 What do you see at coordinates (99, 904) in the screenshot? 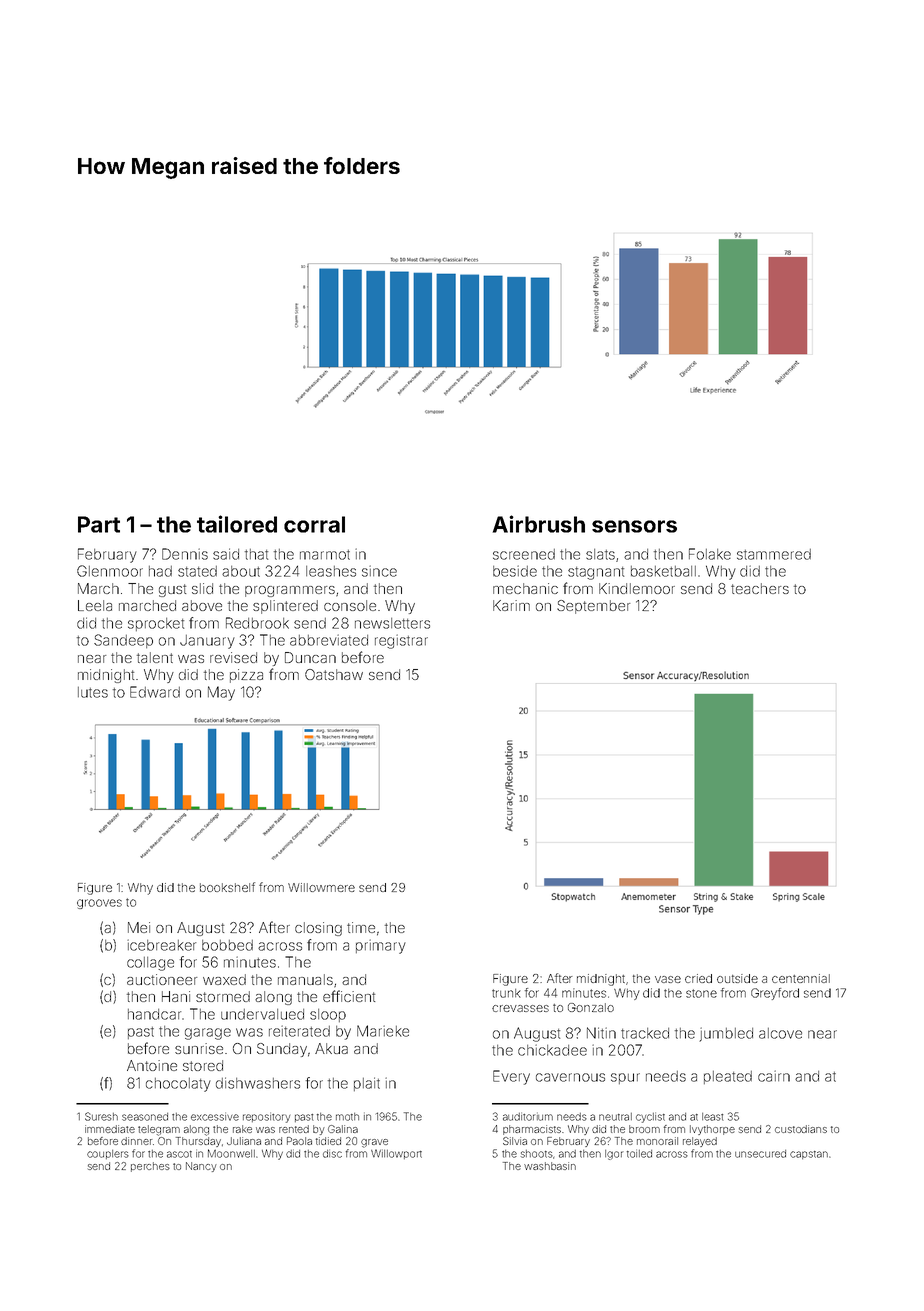
I see `grooves` at bounding box center [99, 904].
